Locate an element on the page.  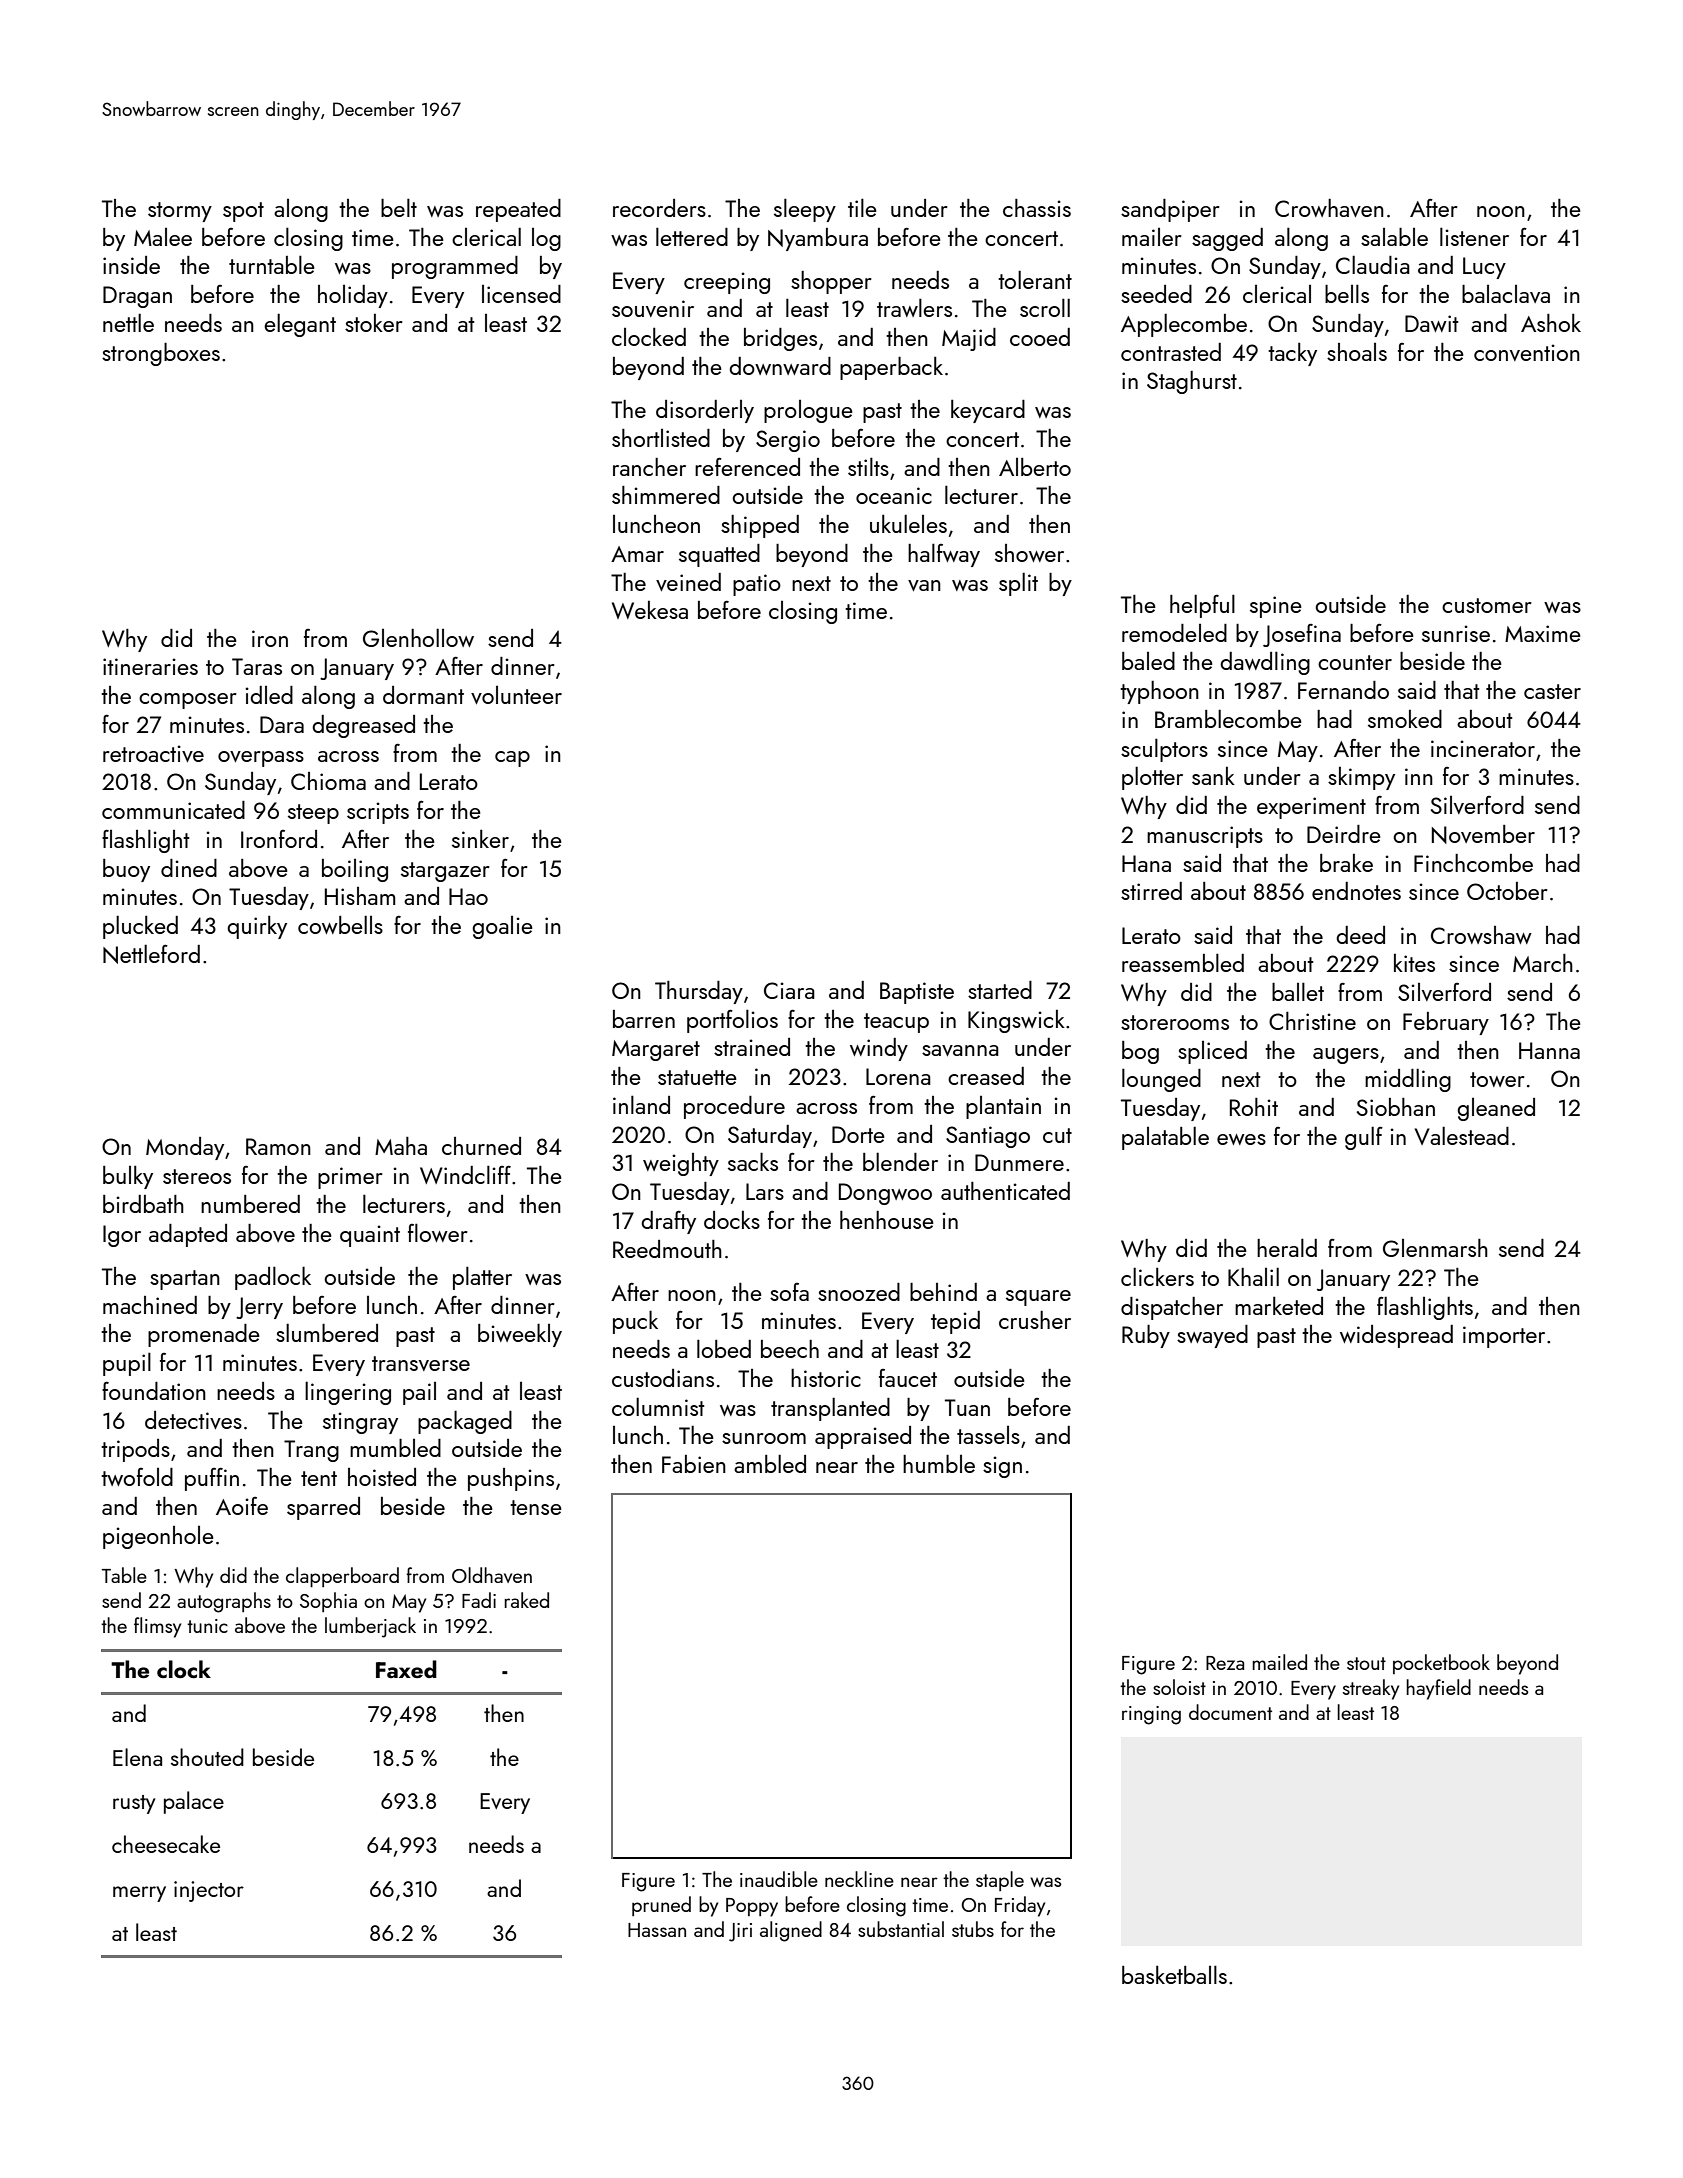
raked is located at coordinates (526, 1600).
